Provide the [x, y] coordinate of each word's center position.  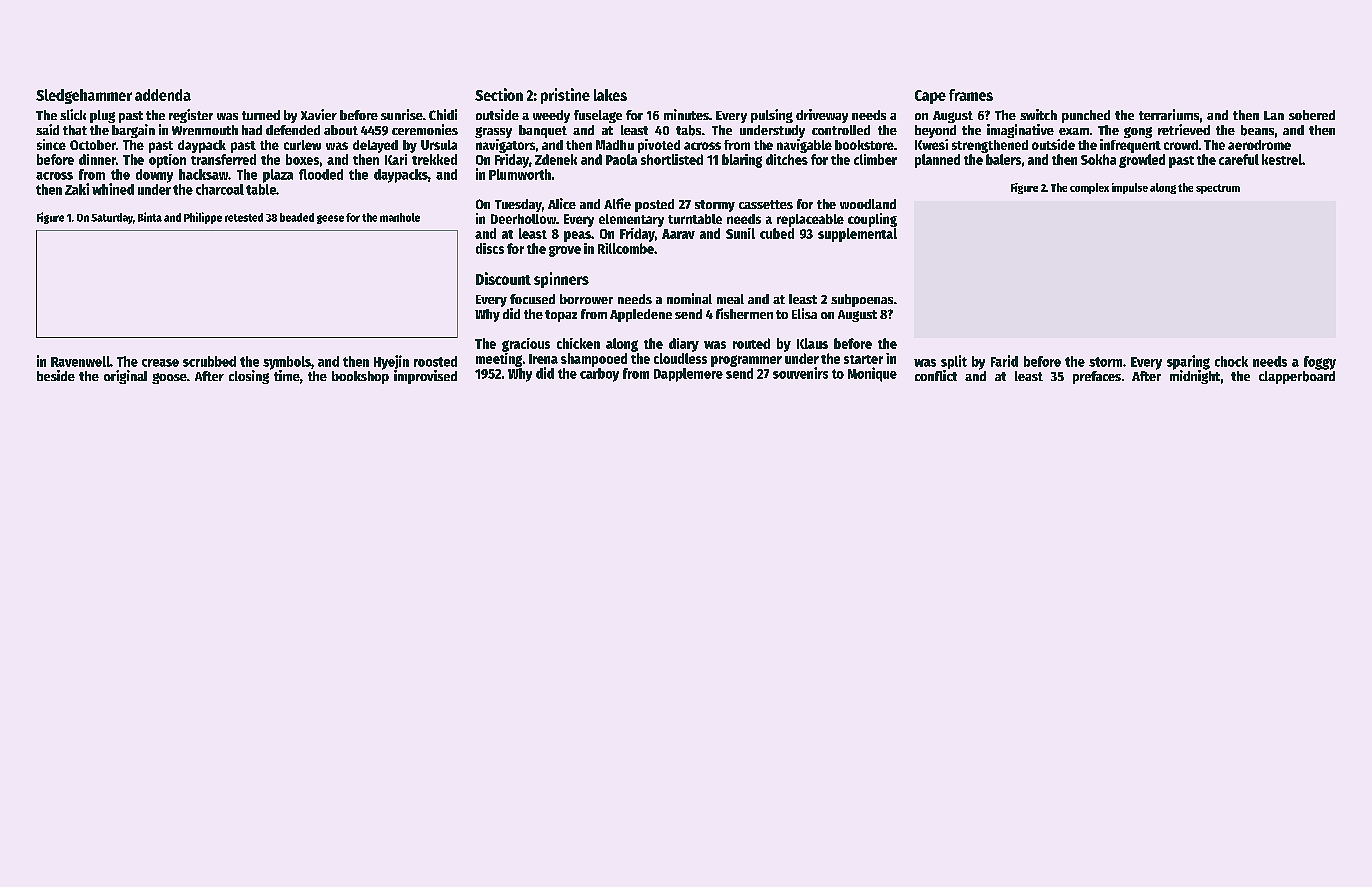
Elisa [804, 313]
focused [532, 299]
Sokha [1098, 159]
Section [499, 94]
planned [937, 161]
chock [1231, 361]
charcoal [220, 189]
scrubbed [209, 361]
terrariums [1169, 114]
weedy [551, 116]
